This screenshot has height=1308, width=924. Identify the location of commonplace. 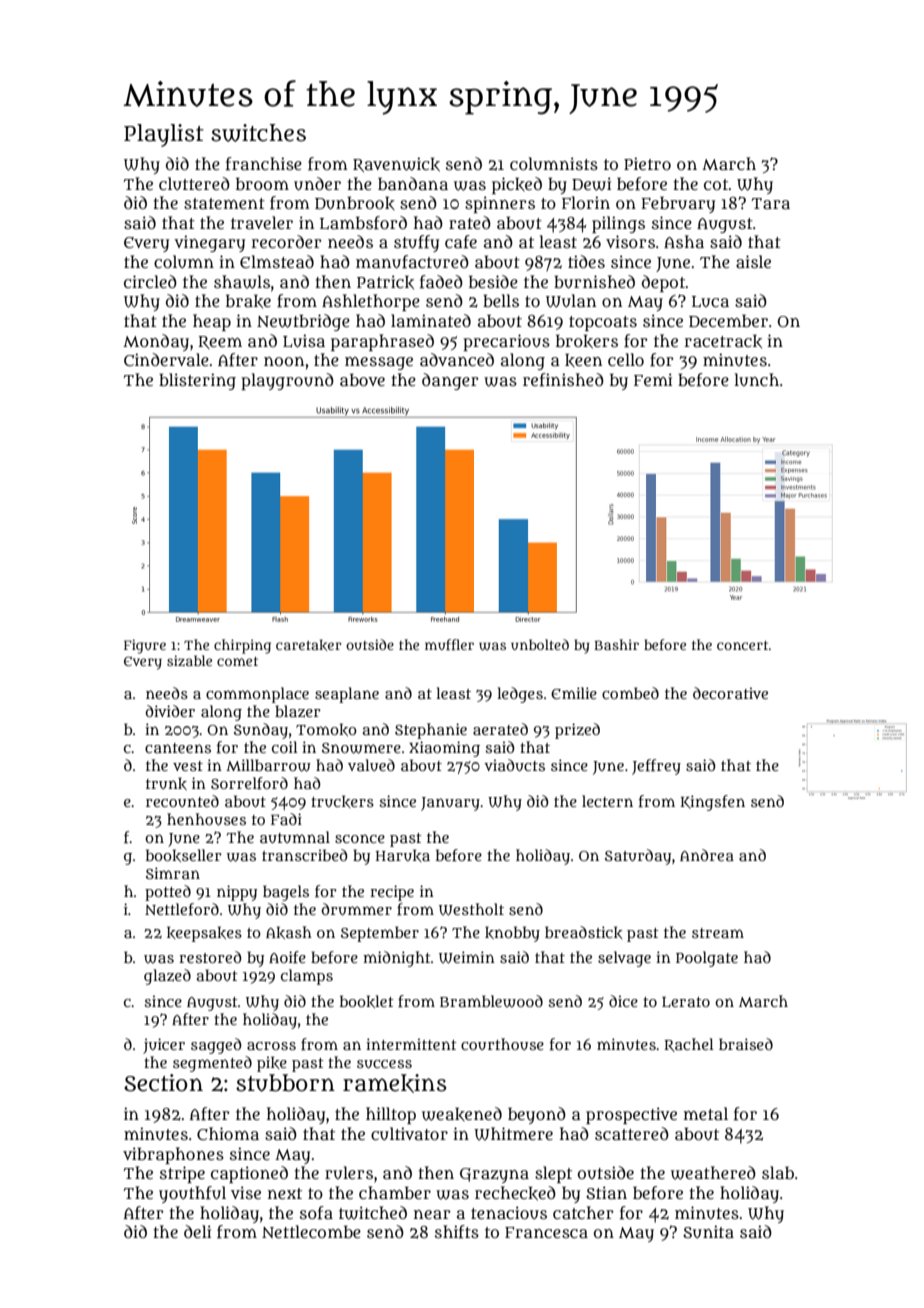
(257, 695).
